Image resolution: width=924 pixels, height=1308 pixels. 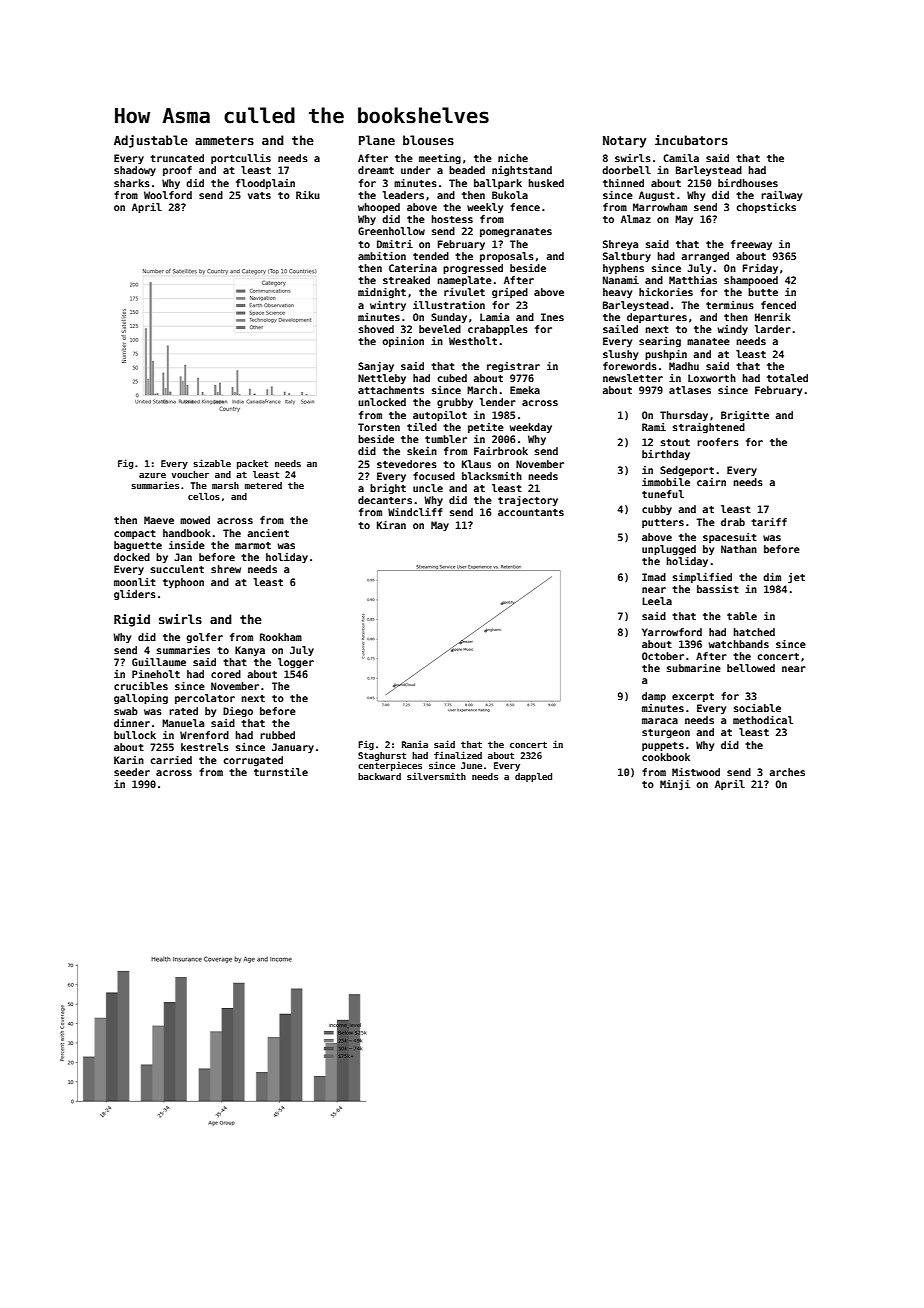 What do you see at coordinates (691, 140) in the screenshot?
I see `incubators` at bounding box center [691, 140].
